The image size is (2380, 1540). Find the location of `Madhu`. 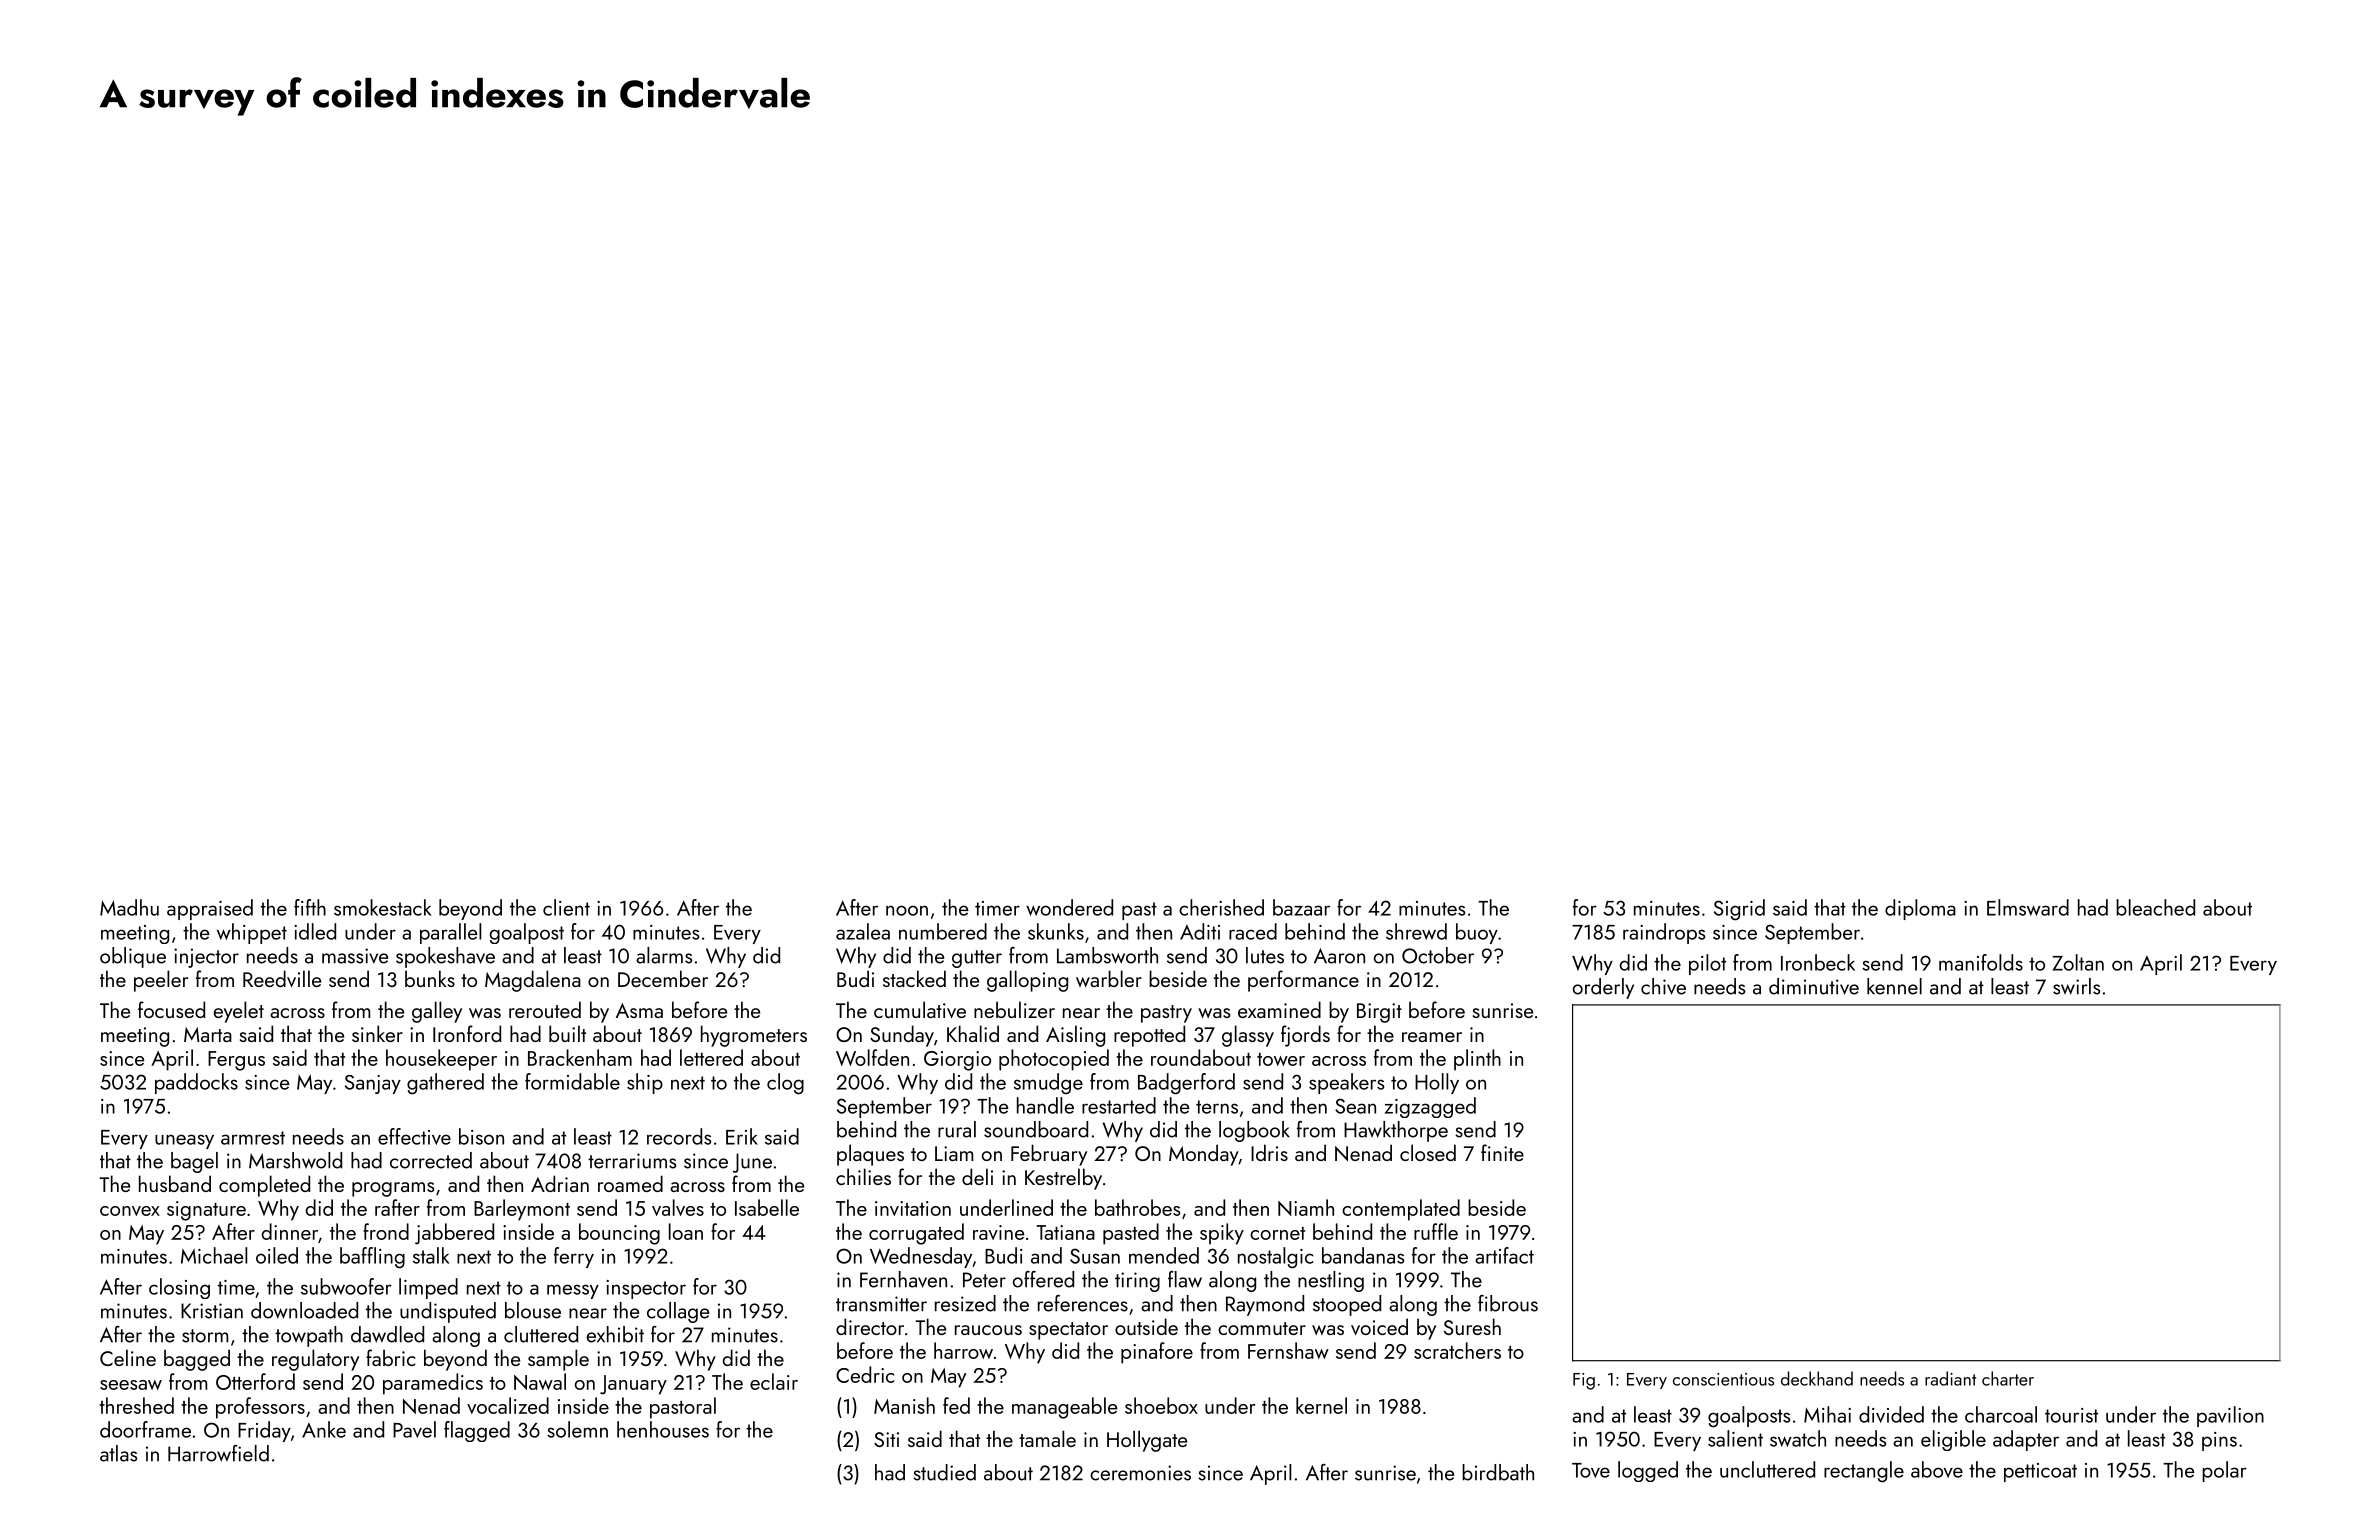

Madhu is located at coordinates (129, 907).
